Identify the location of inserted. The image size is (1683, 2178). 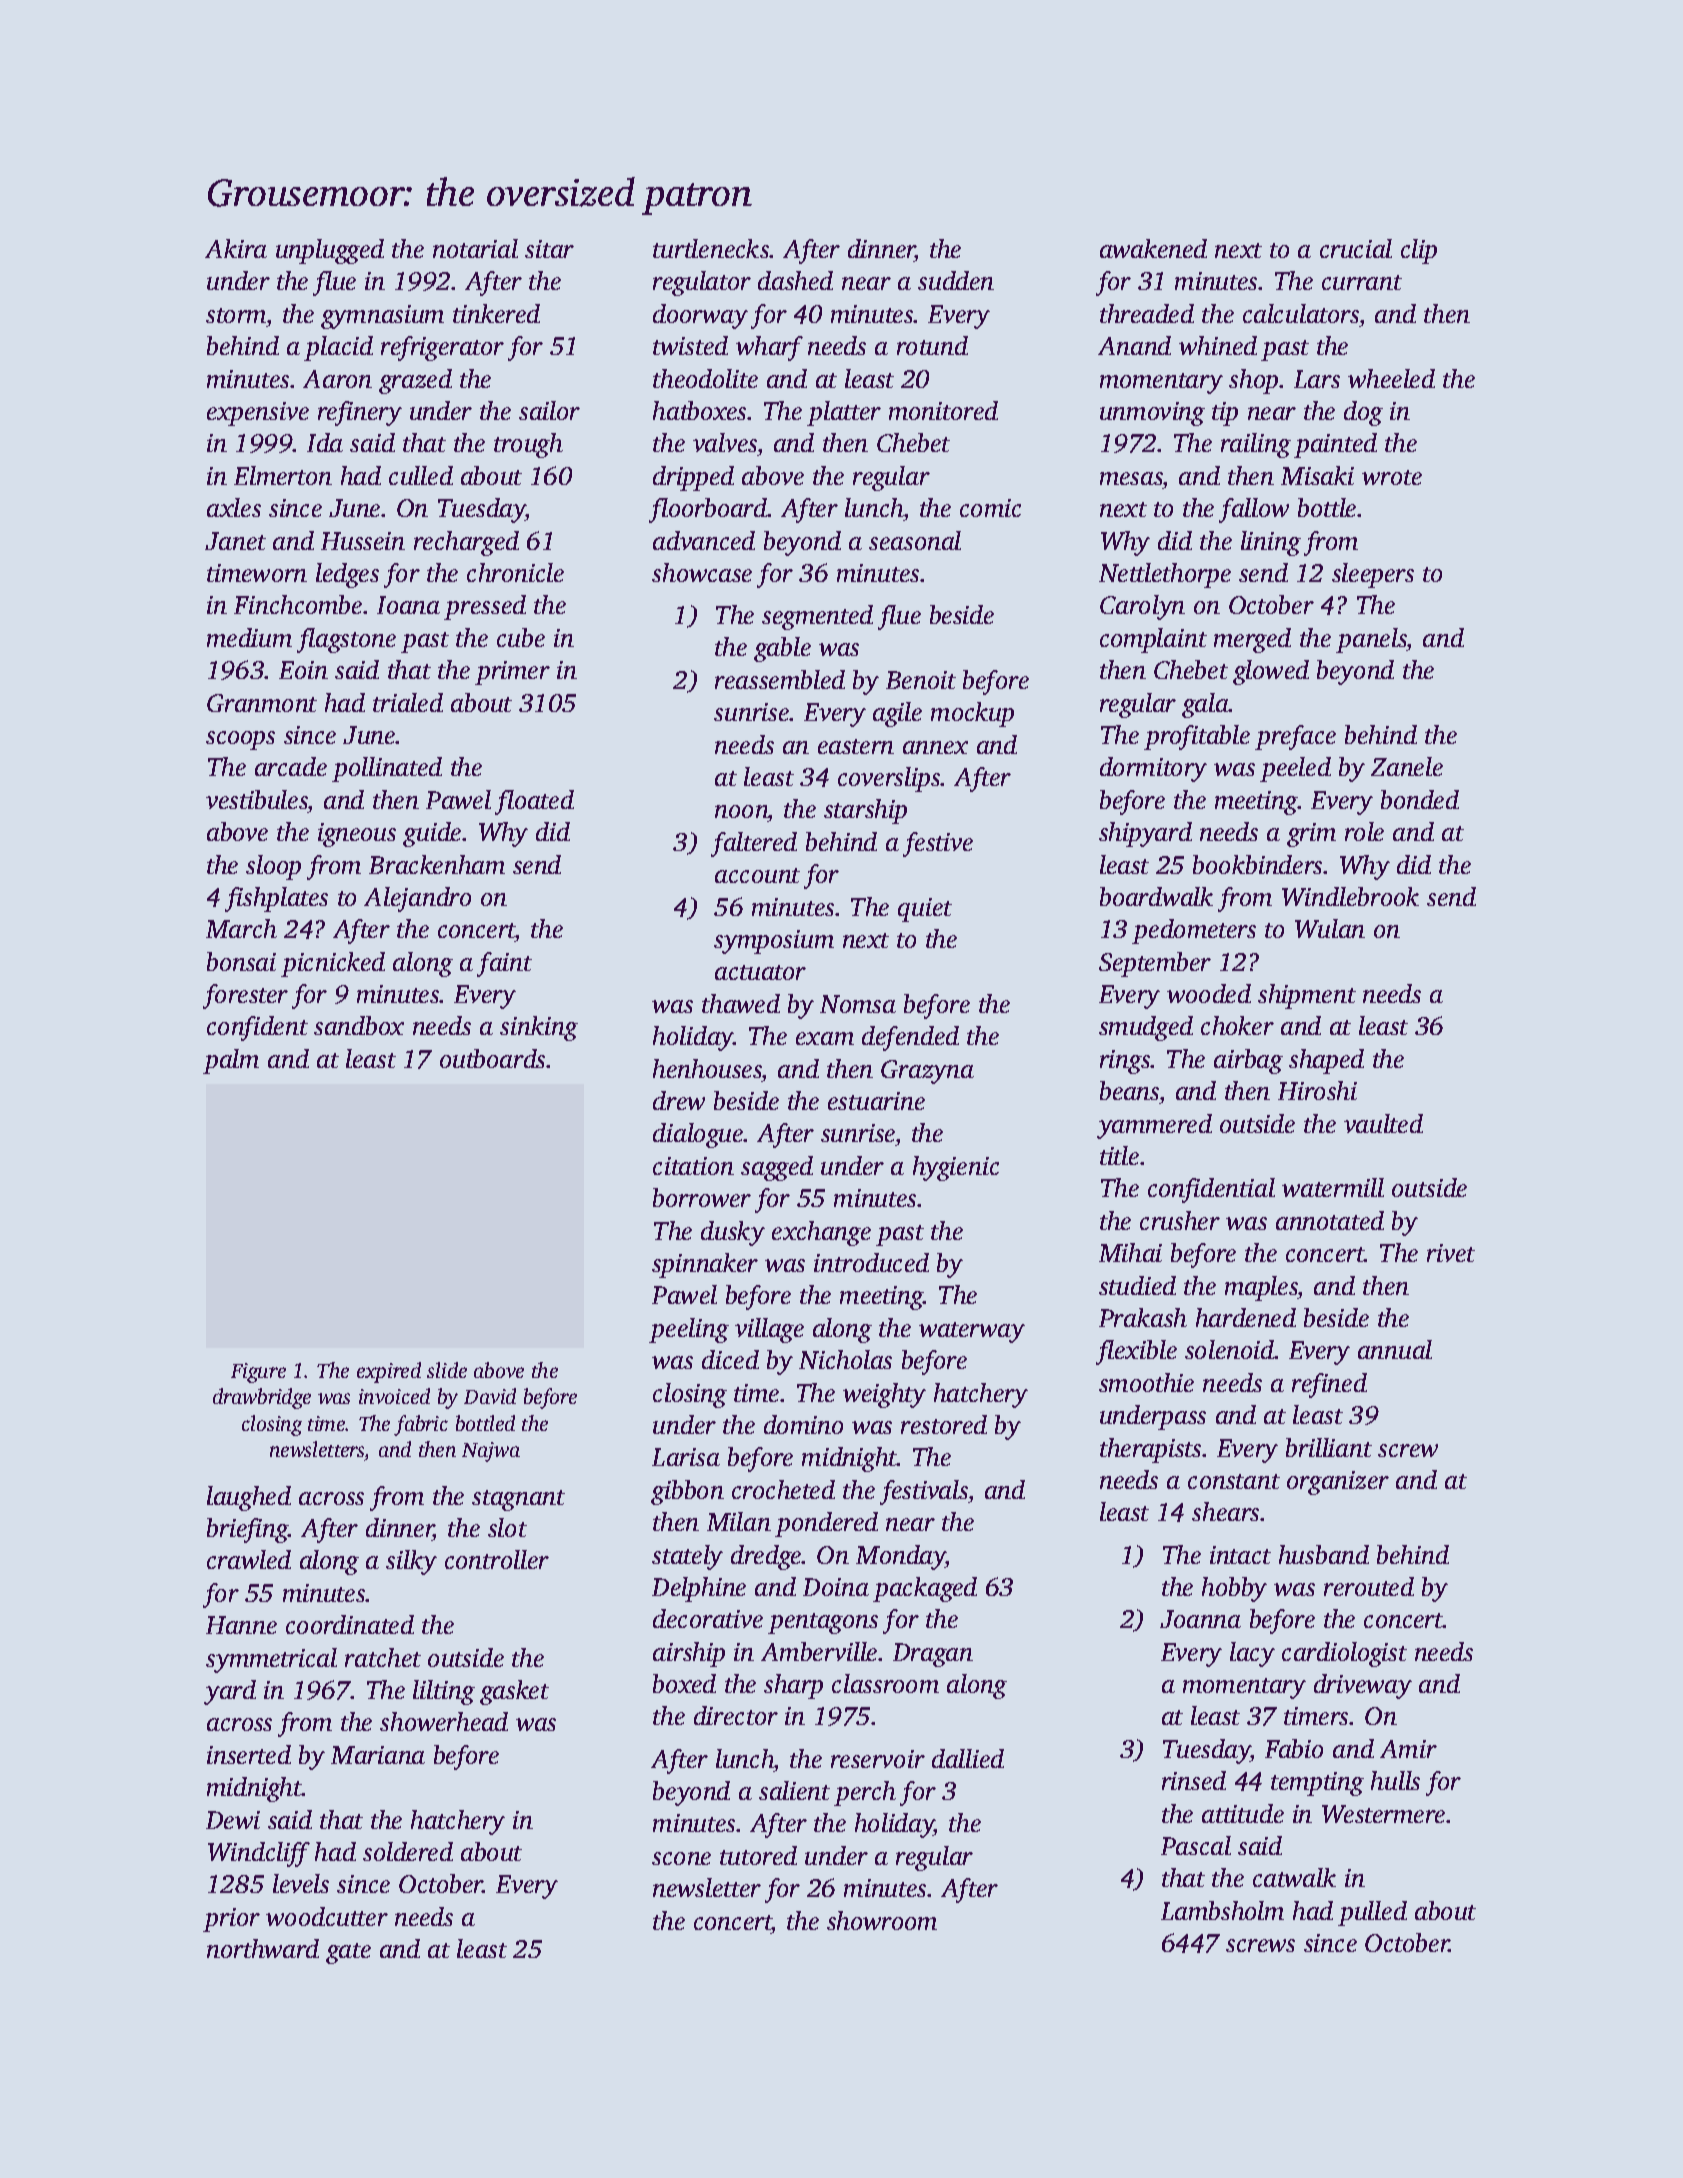
(249, 1754).
